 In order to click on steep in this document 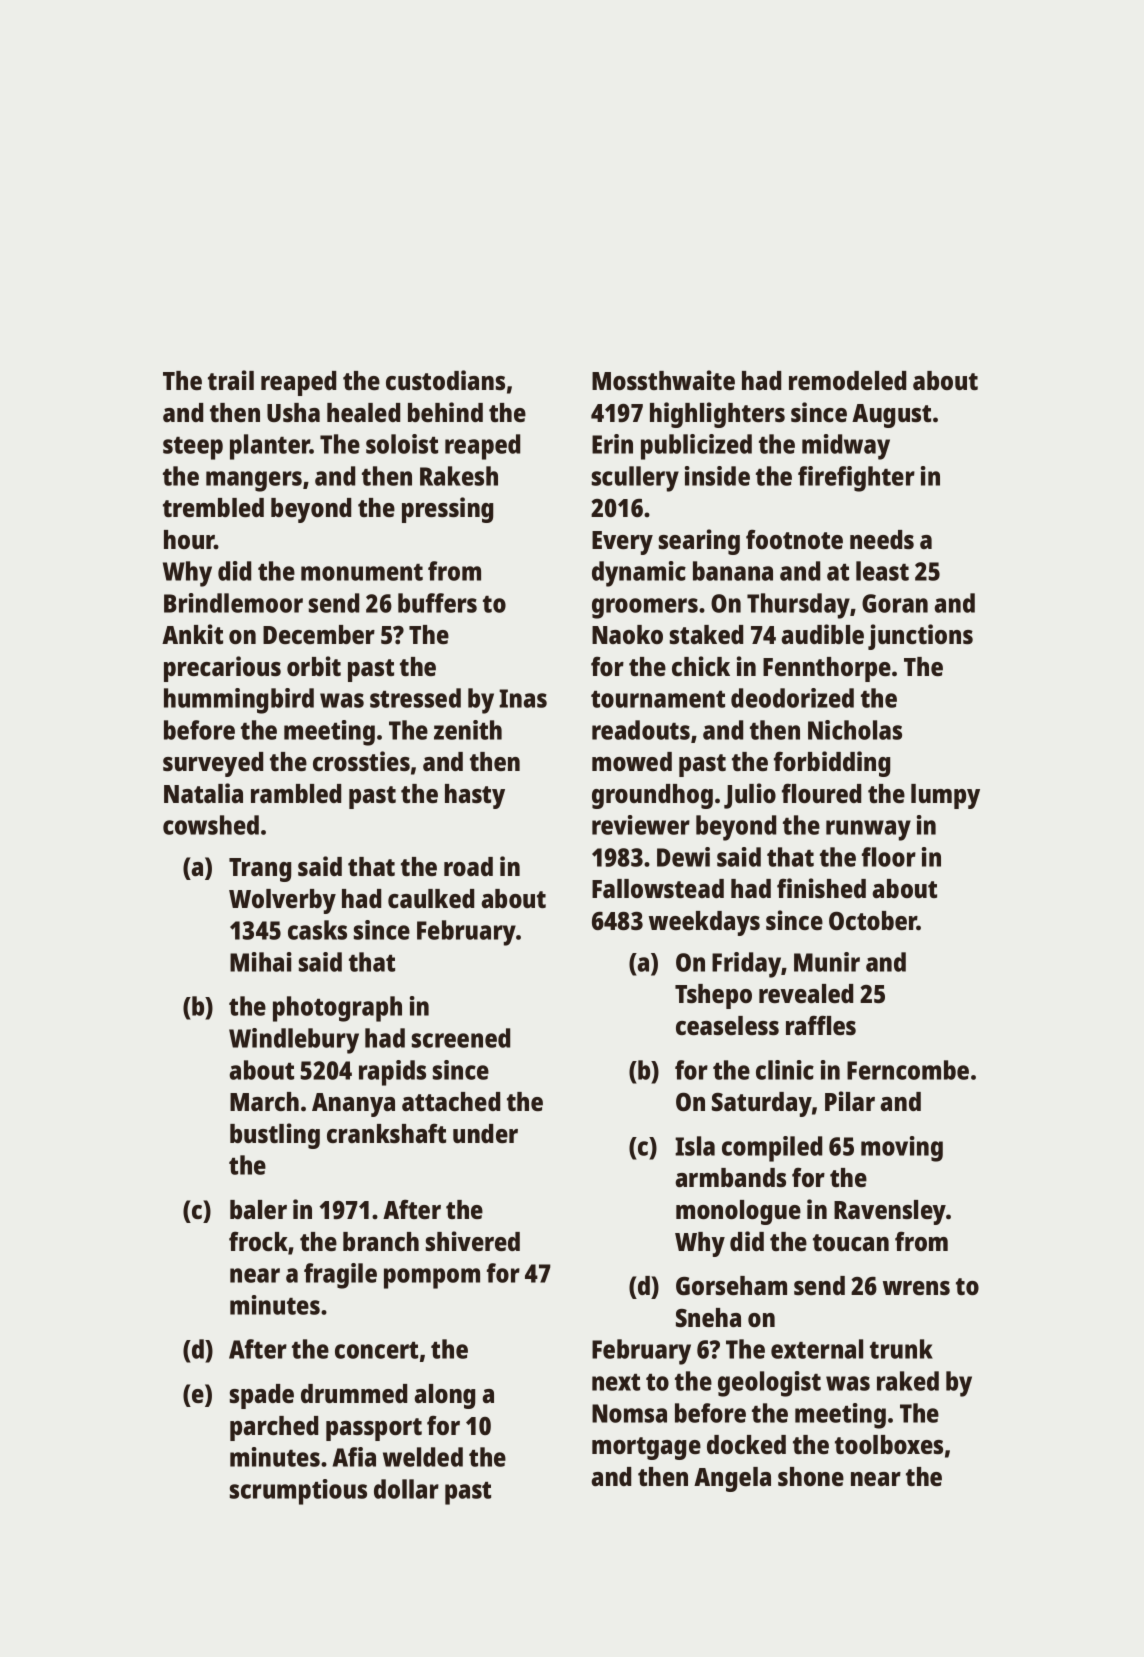, I will do `click(193, 448)`.
